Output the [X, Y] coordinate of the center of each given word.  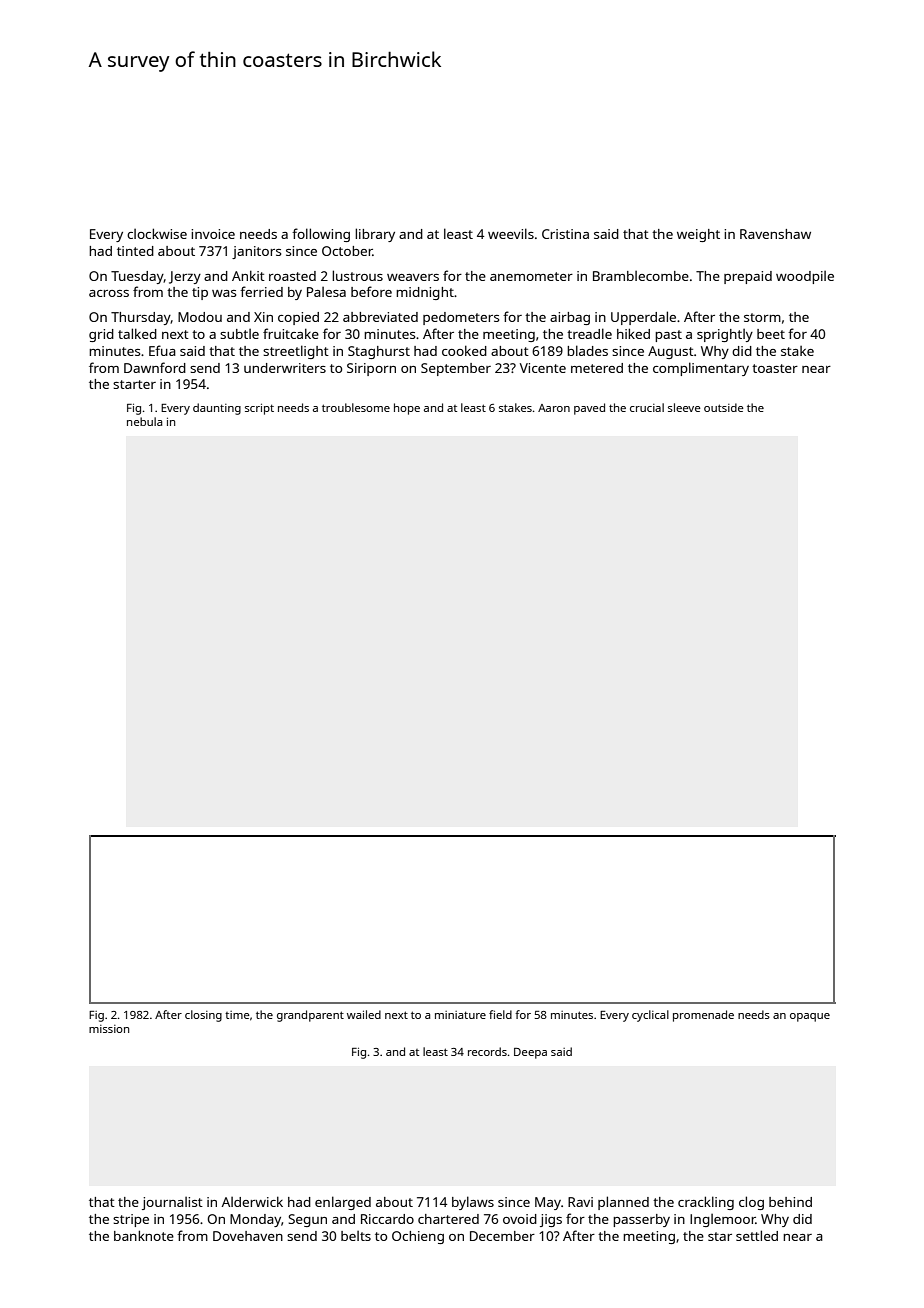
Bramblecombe [641, 276]
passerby [641, 1220]
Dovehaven [248, 1236]
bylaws [473, 1203]
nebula [144, 421]
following [321, 235]
